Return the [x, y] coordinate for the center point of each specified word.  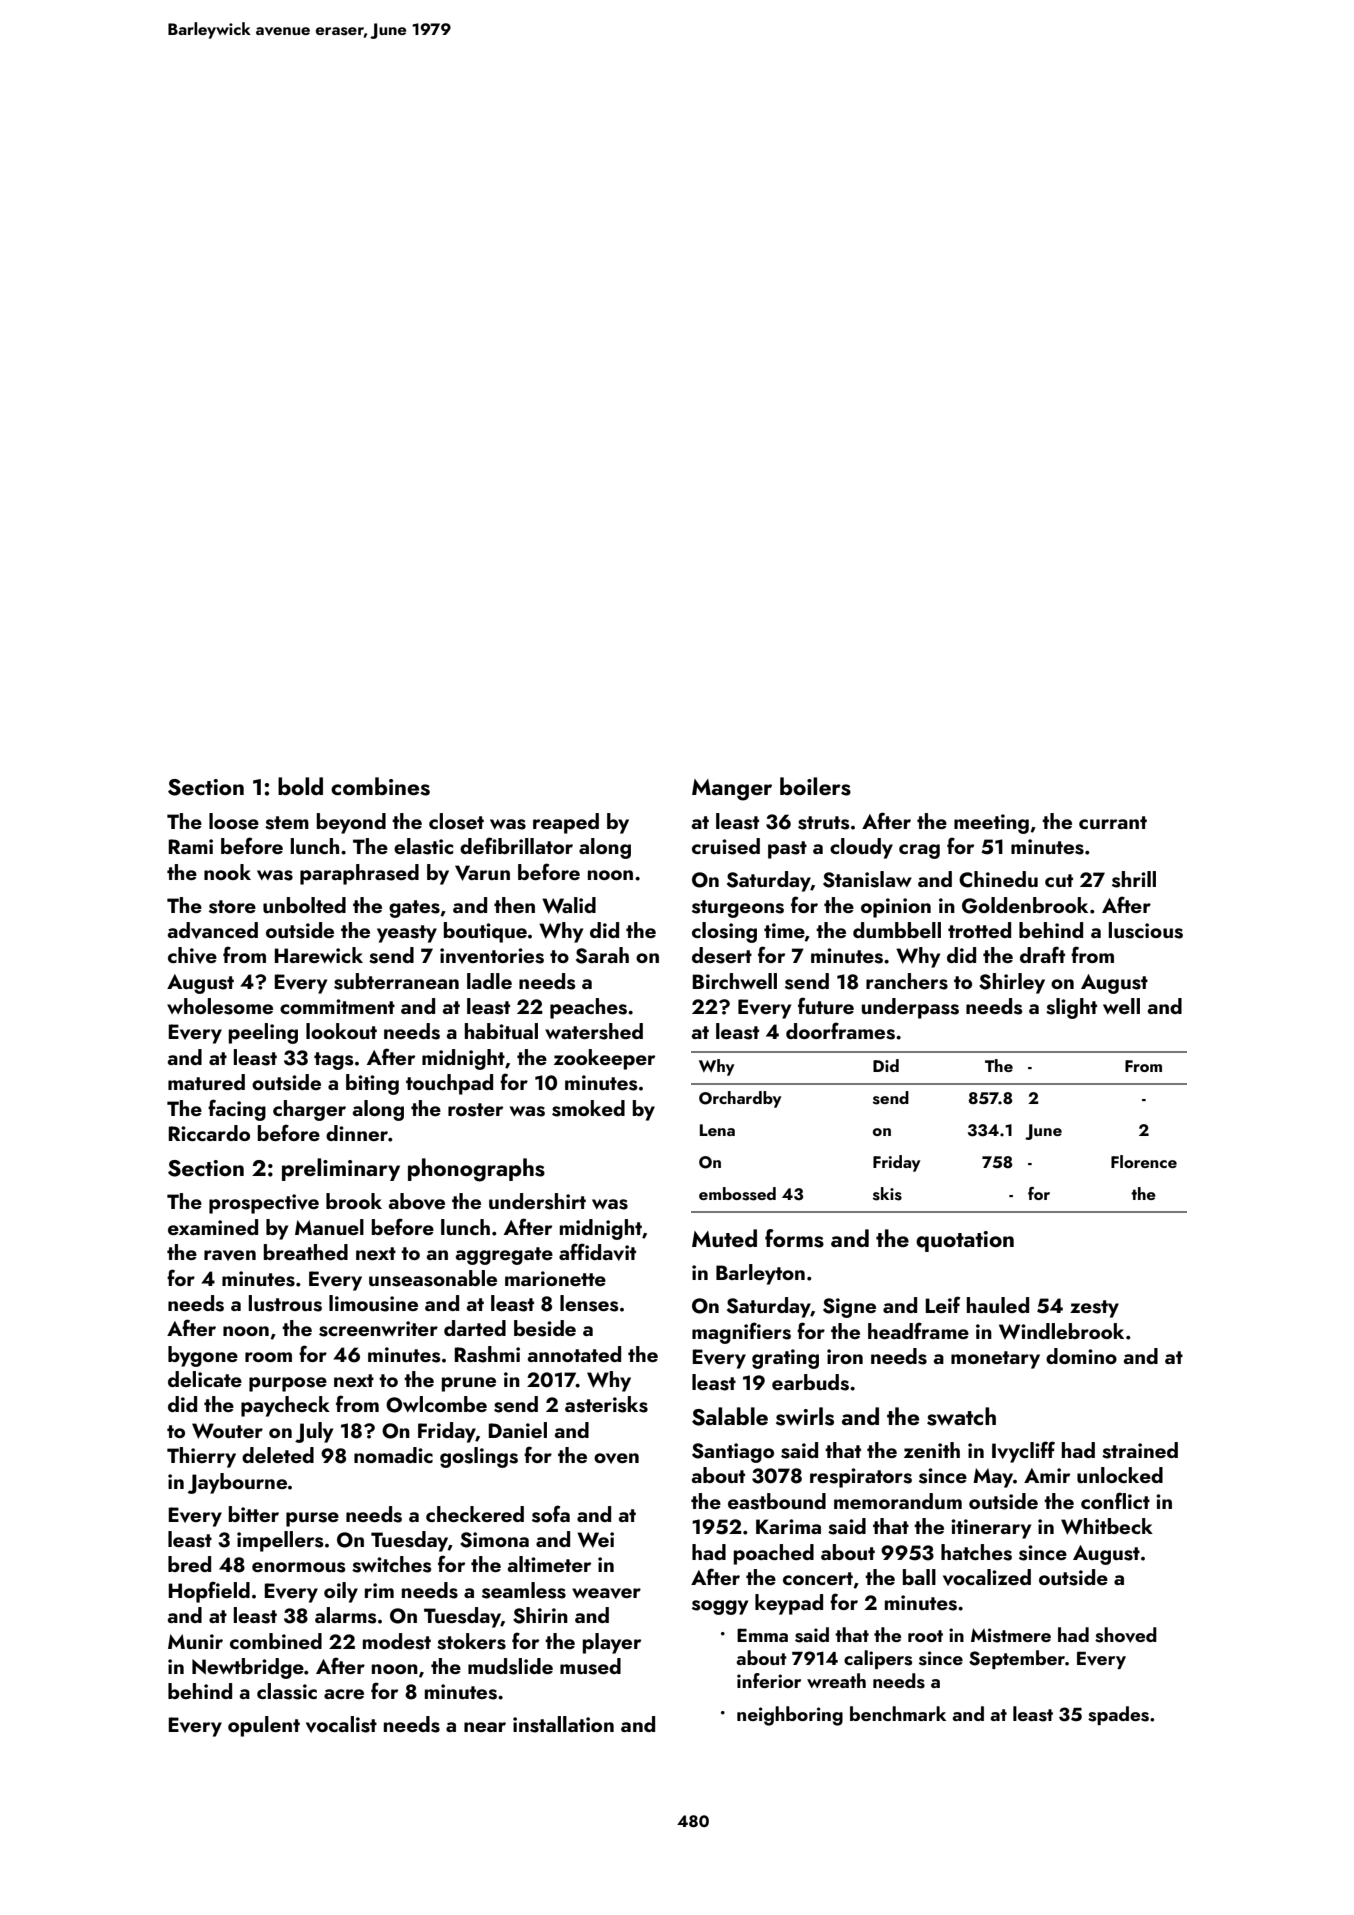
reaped [566, 823]
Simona [494, 1540]
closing [724, 932]
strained [1140, 1450]
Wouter [227, 1431]
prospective [264, 1204]
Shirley [1012, 983]
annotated [574, 1354]
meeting [991, 824]
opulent [264, 1726]
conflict [1115, 1500]
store [232, 907]
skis [887, 1194]
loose [234, 821]
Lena [717, 1130]
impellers [280, 1541]
